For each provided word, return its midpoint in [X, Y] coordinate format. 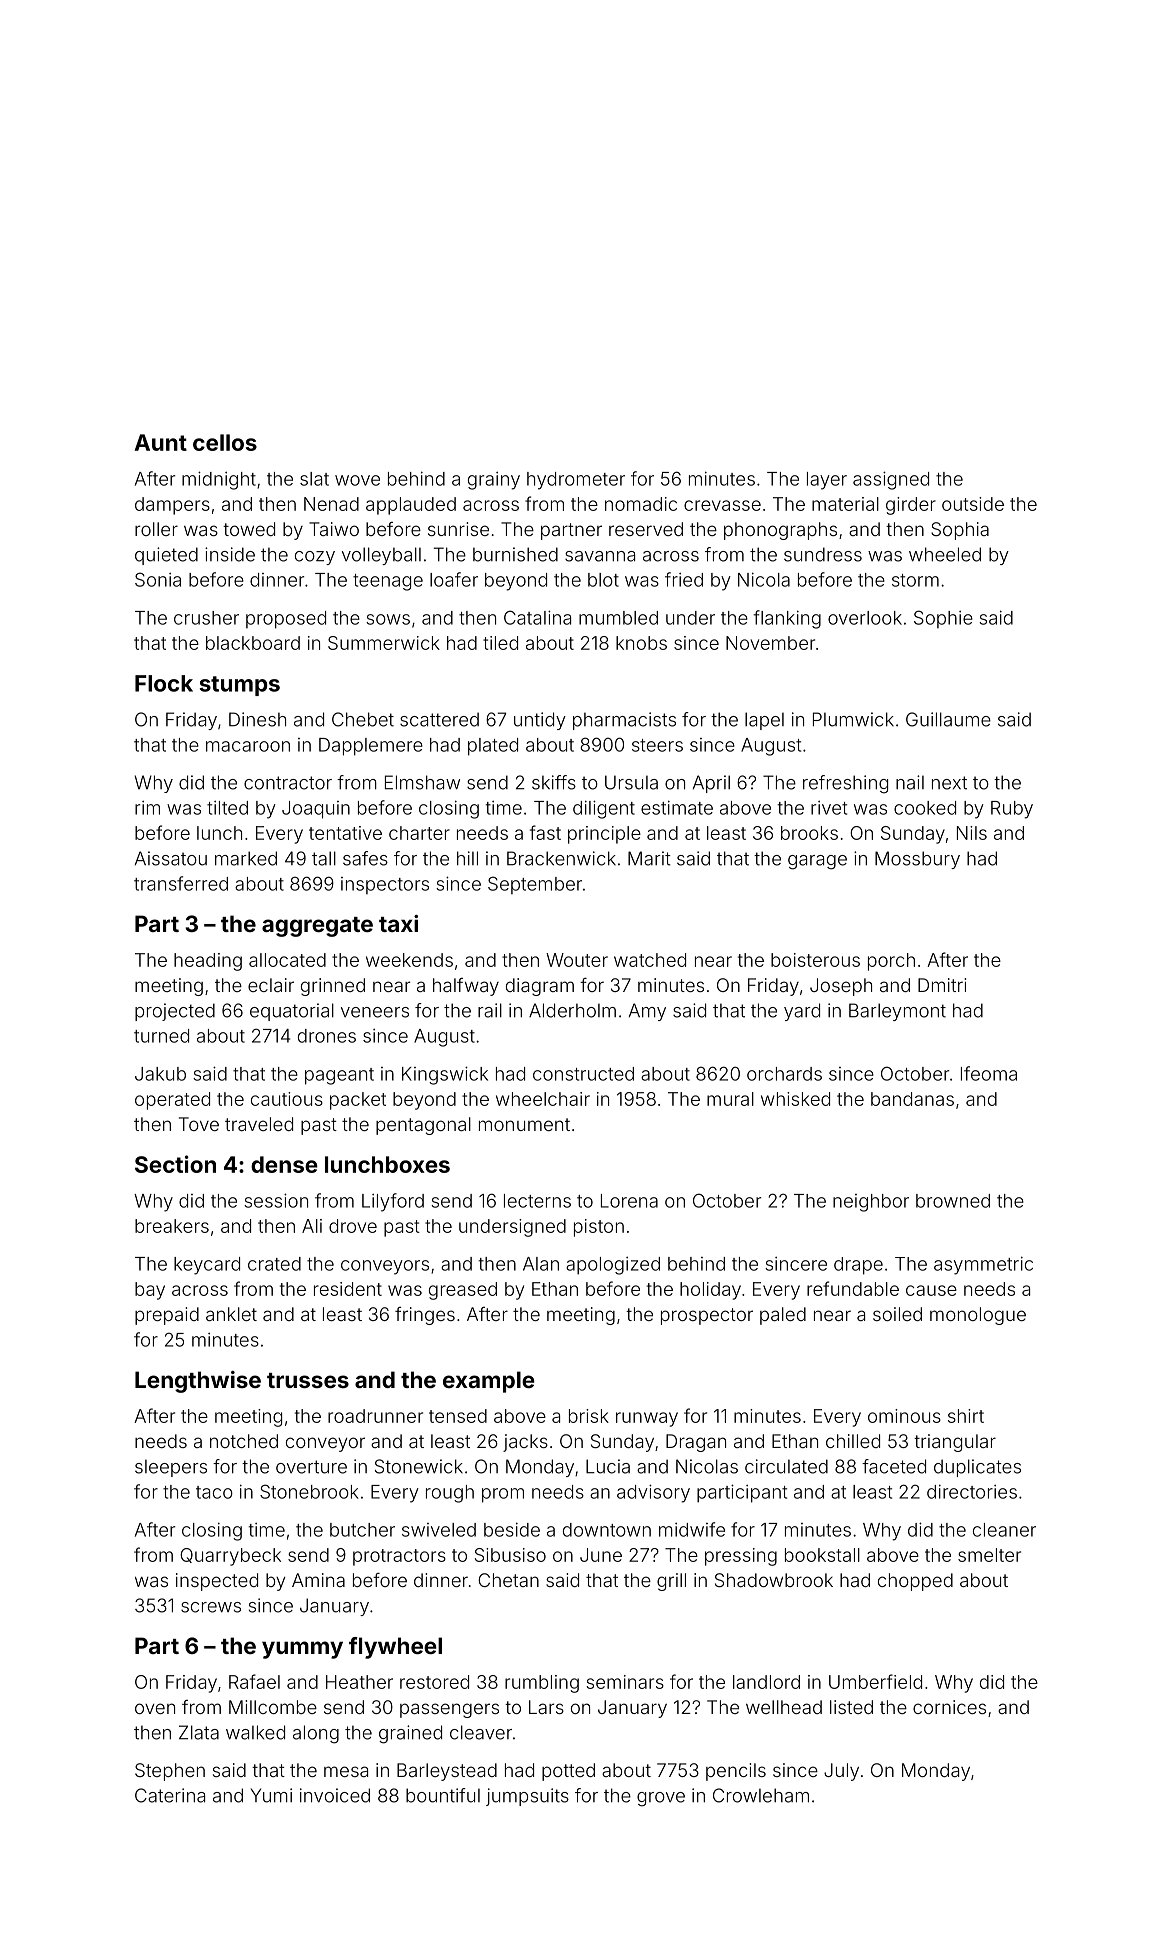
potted [568, 1772]
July [841, 1772]
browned [953, 1201]
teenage [388, 582]
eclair [271, 985]
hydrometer [576, 481]
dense [284, 1164]
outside [973, 504]
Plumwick [853, 719]
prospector [707, 1316]
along [316, 1734]
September [535, 885]
